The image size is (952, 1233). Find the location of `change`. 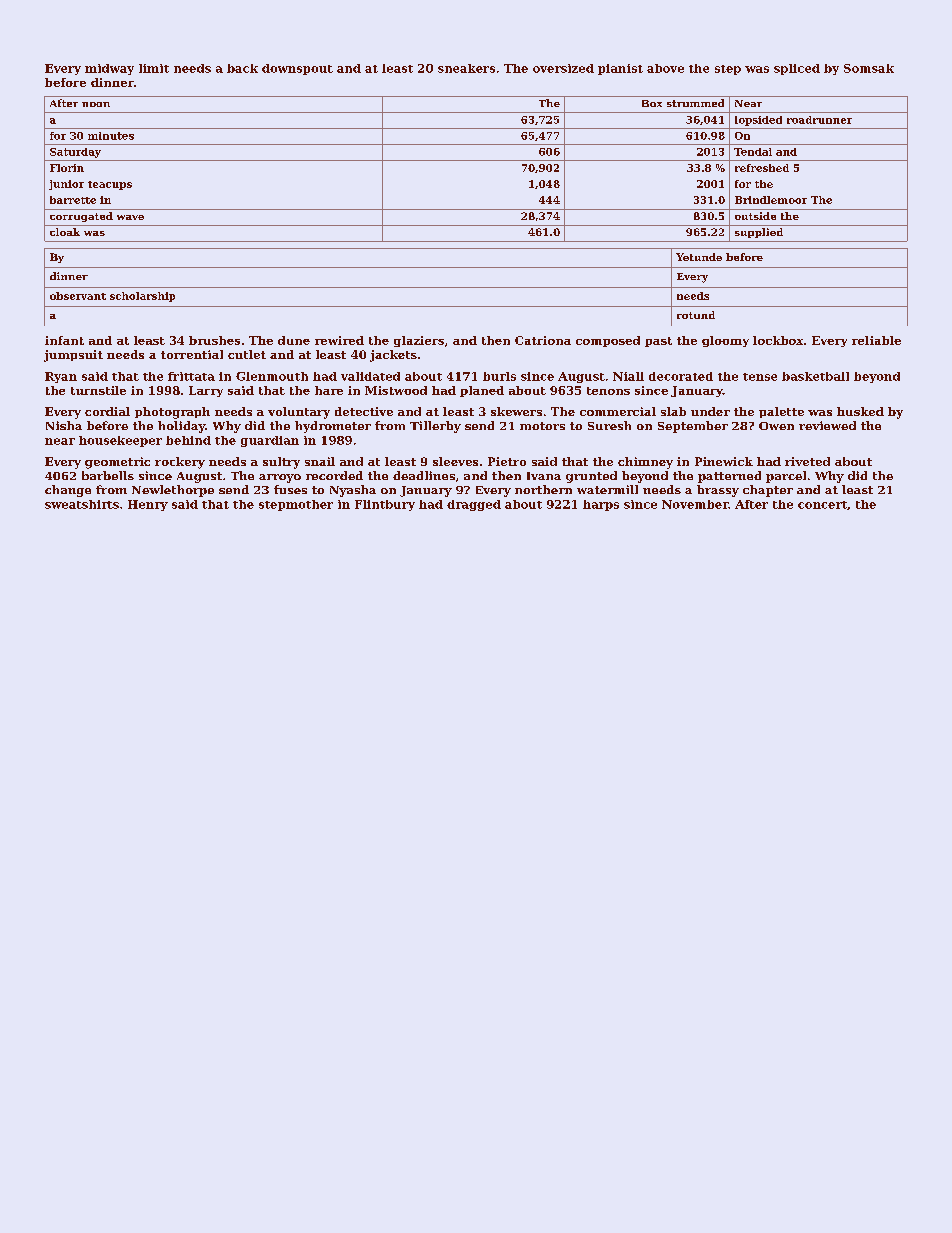

change is located at coordinates (68, 491).
